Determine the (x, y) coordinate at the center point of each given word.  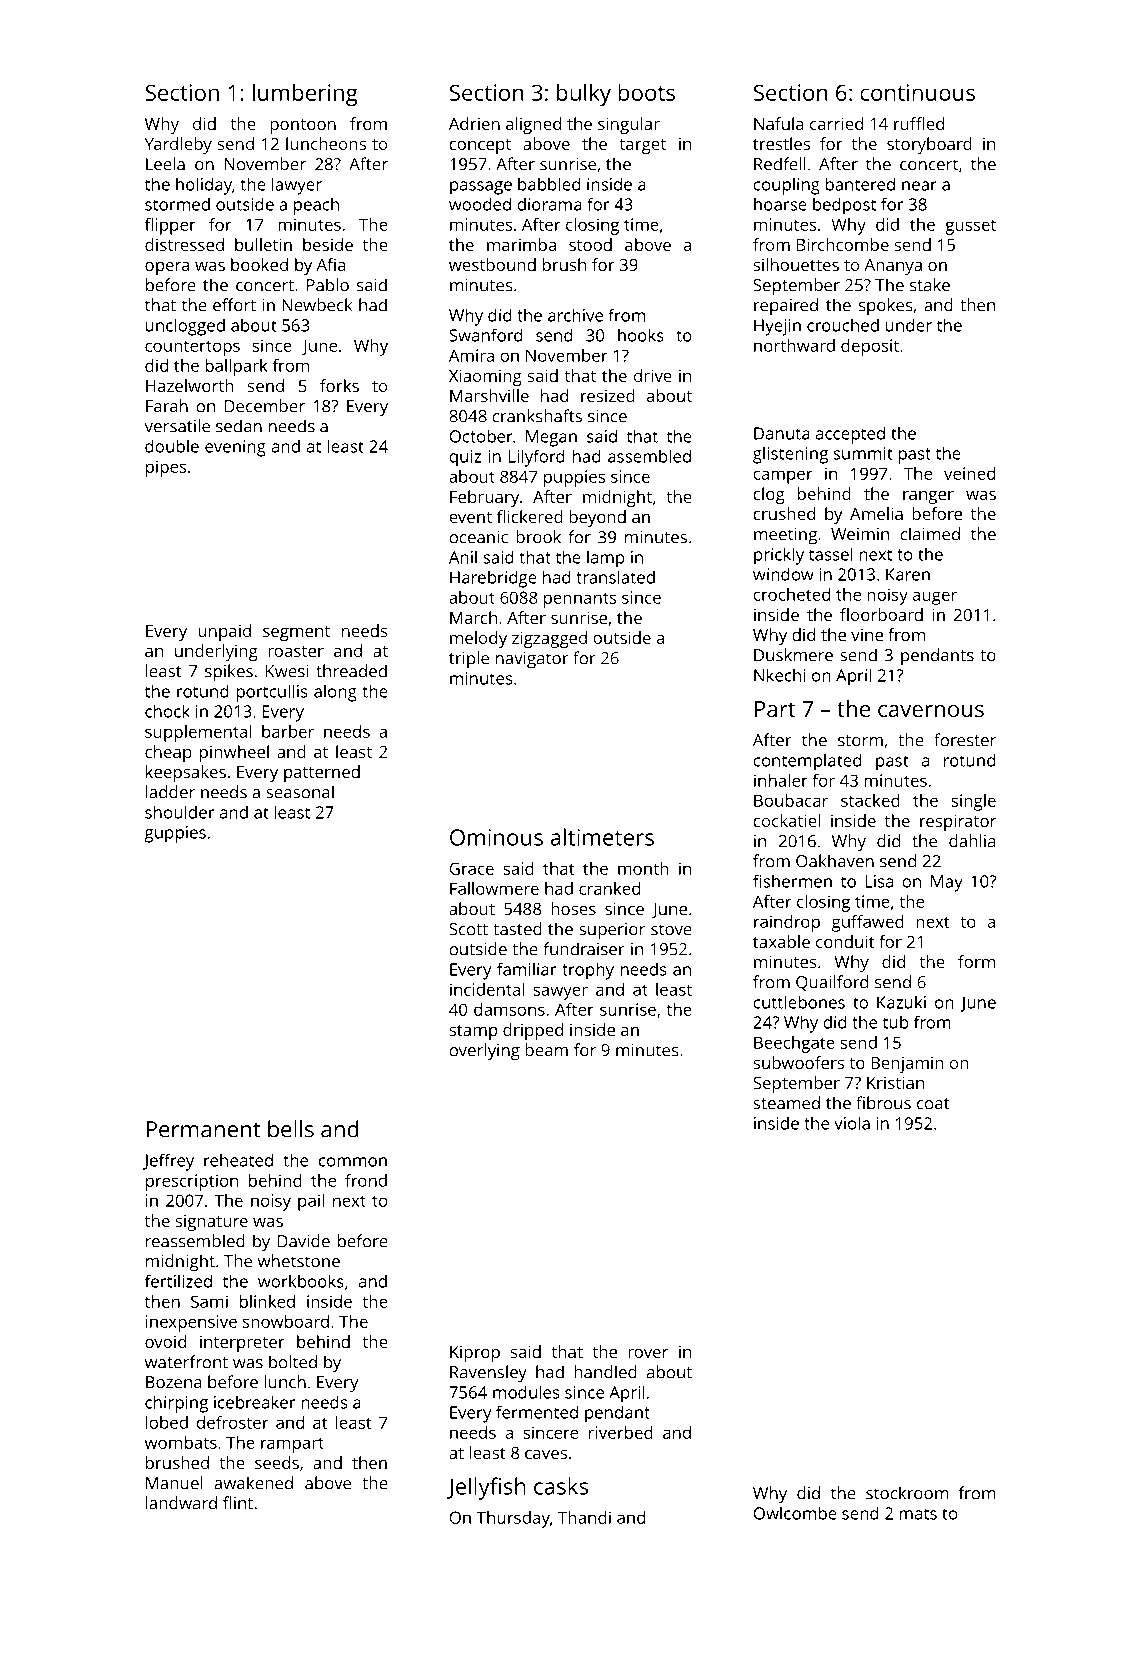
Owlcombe (795, 1513)
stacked (870, 800)
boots (646, 92)
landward (181, 1503)
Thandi (584, 1517)
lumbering (305, 94)
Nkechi (780, 675)
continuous (917, 92)
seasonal (300, 792)
